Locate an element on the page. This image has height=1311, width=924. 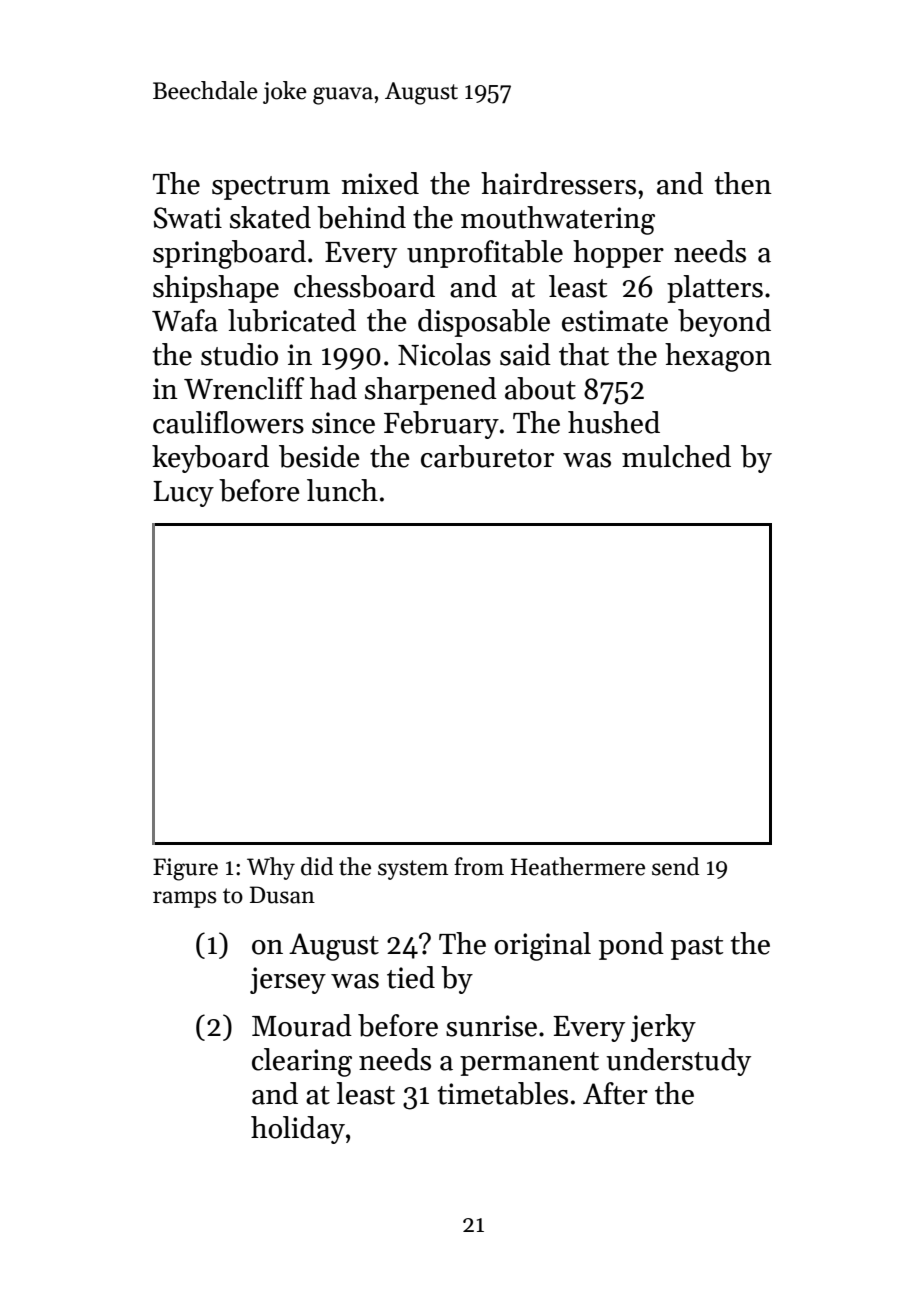
ramps is located at coordinates (185, 899).
